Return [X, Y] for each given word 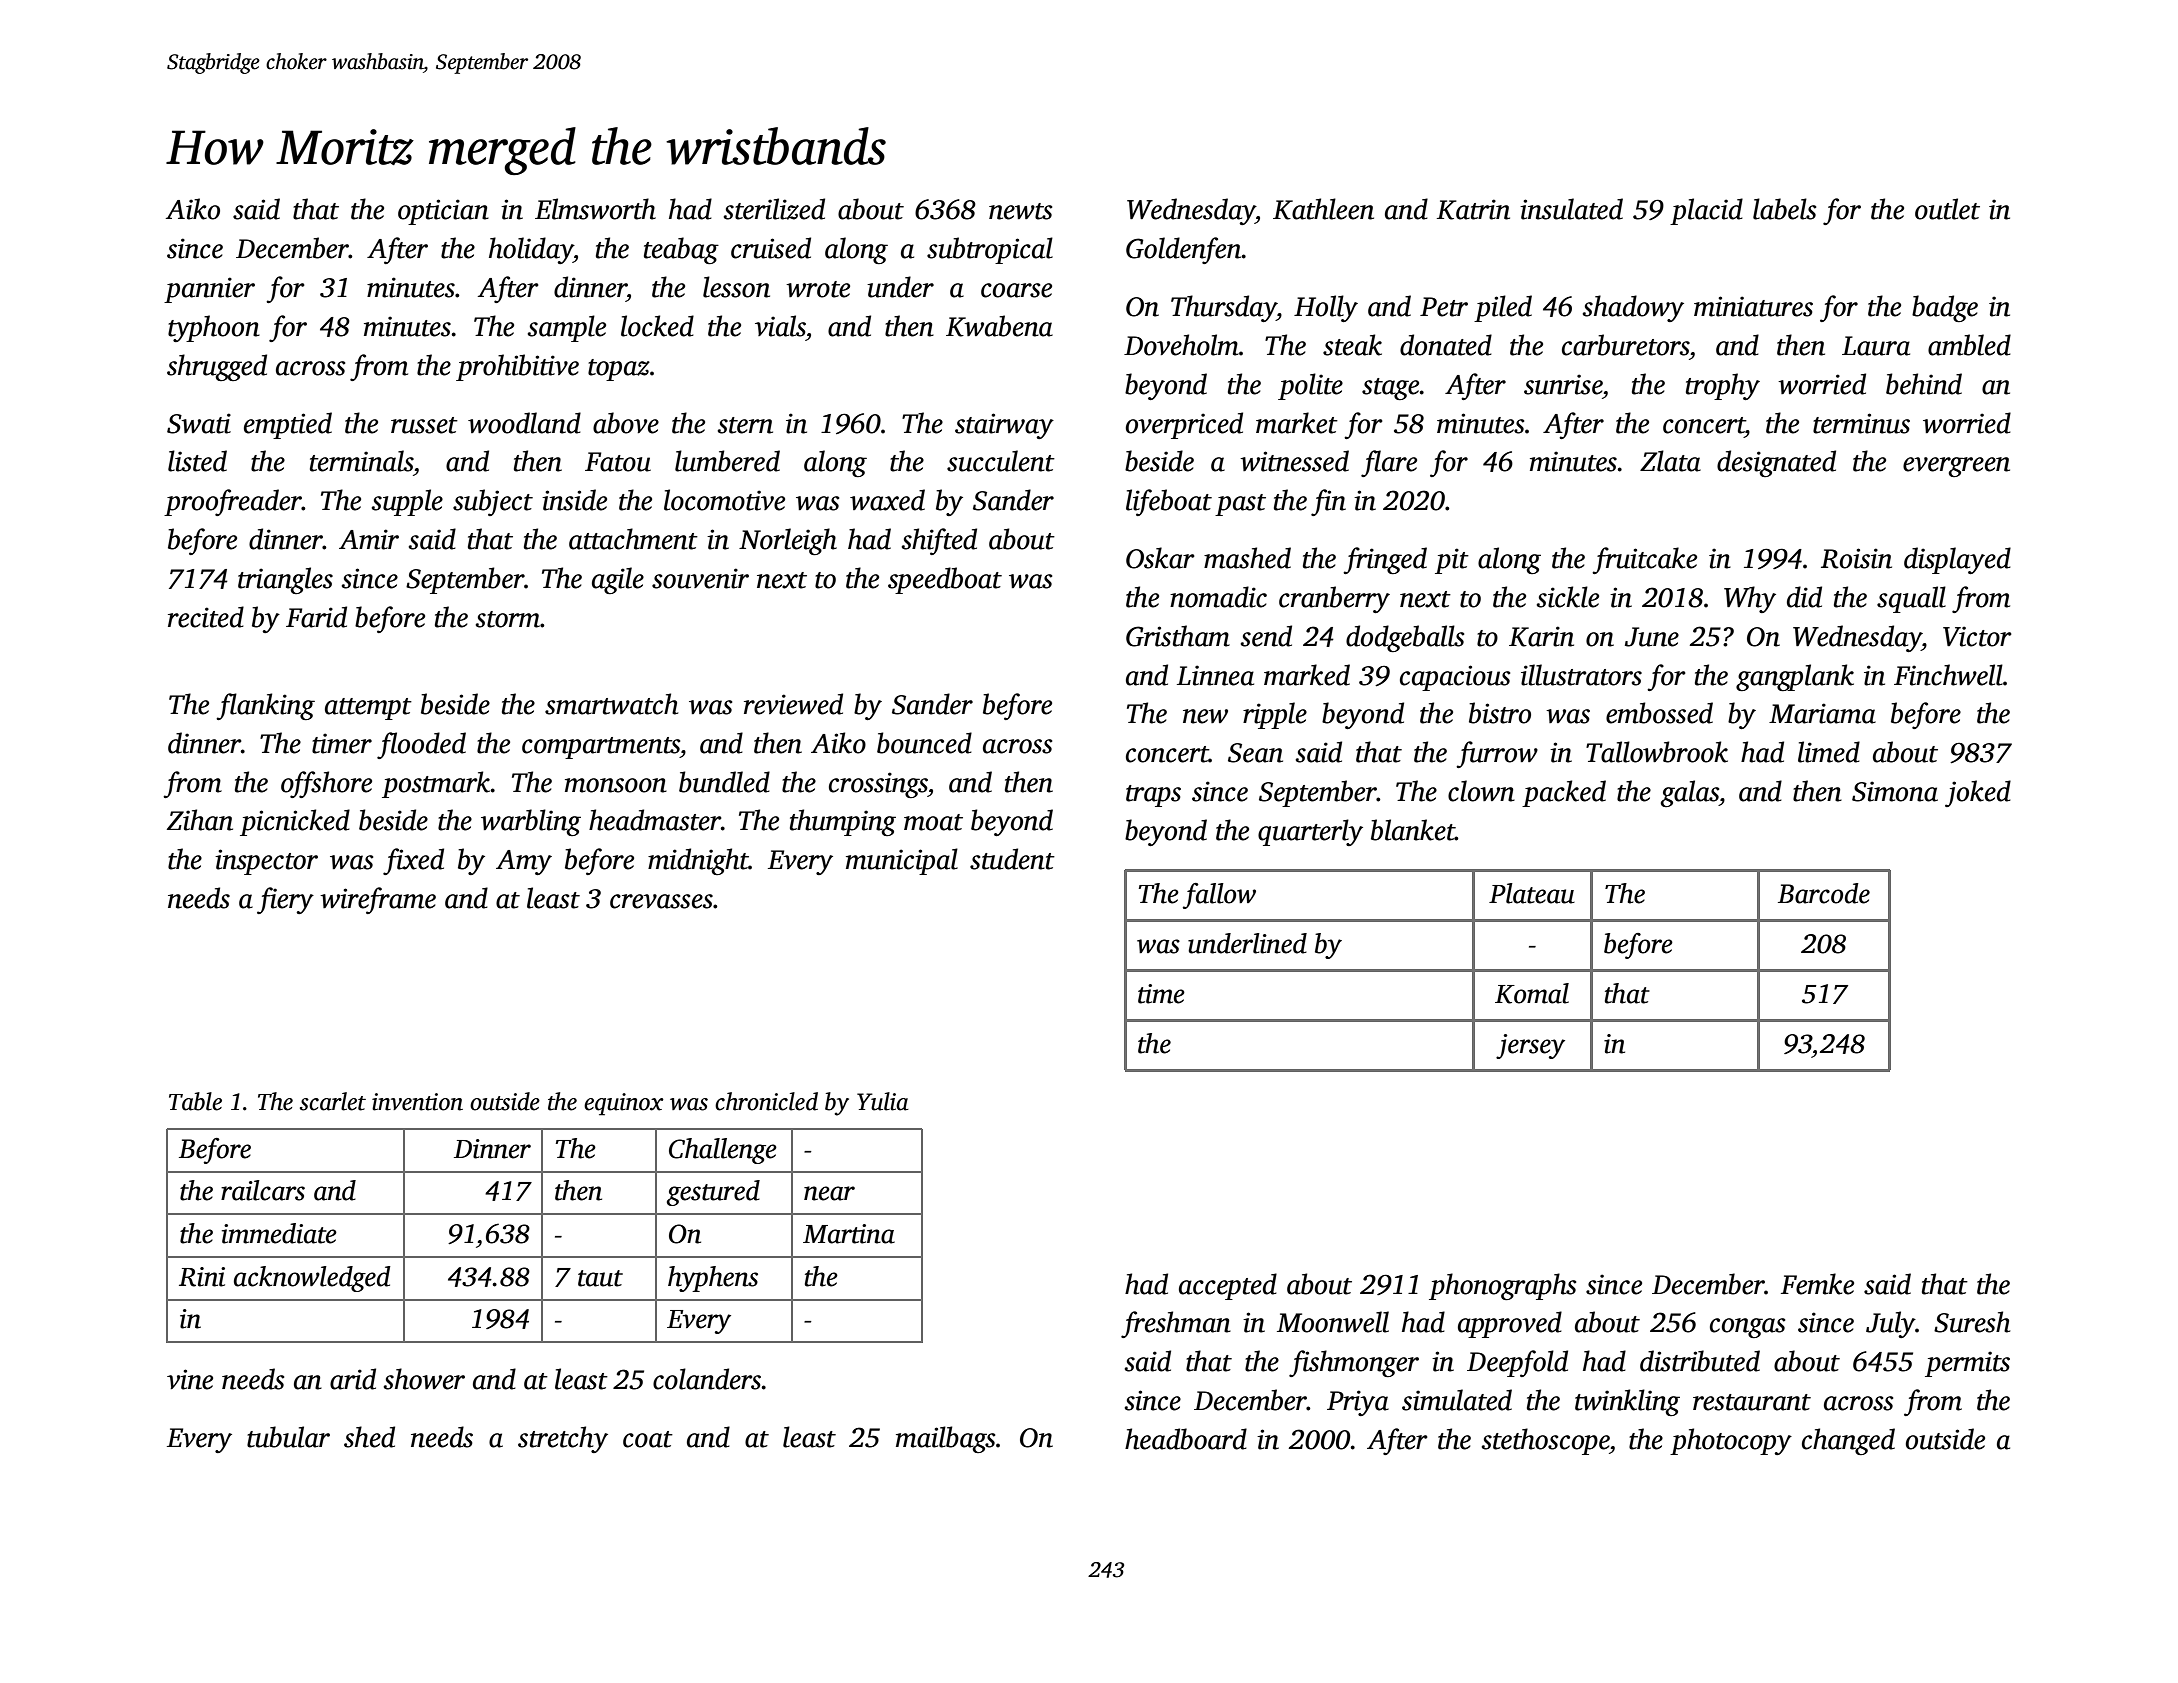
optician [443, 212]
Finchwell [1948, 675]
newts [1020, 211]
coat [648, 1439]
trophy [1723, 386]
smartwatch [611, 704]
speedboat [945, 580]
